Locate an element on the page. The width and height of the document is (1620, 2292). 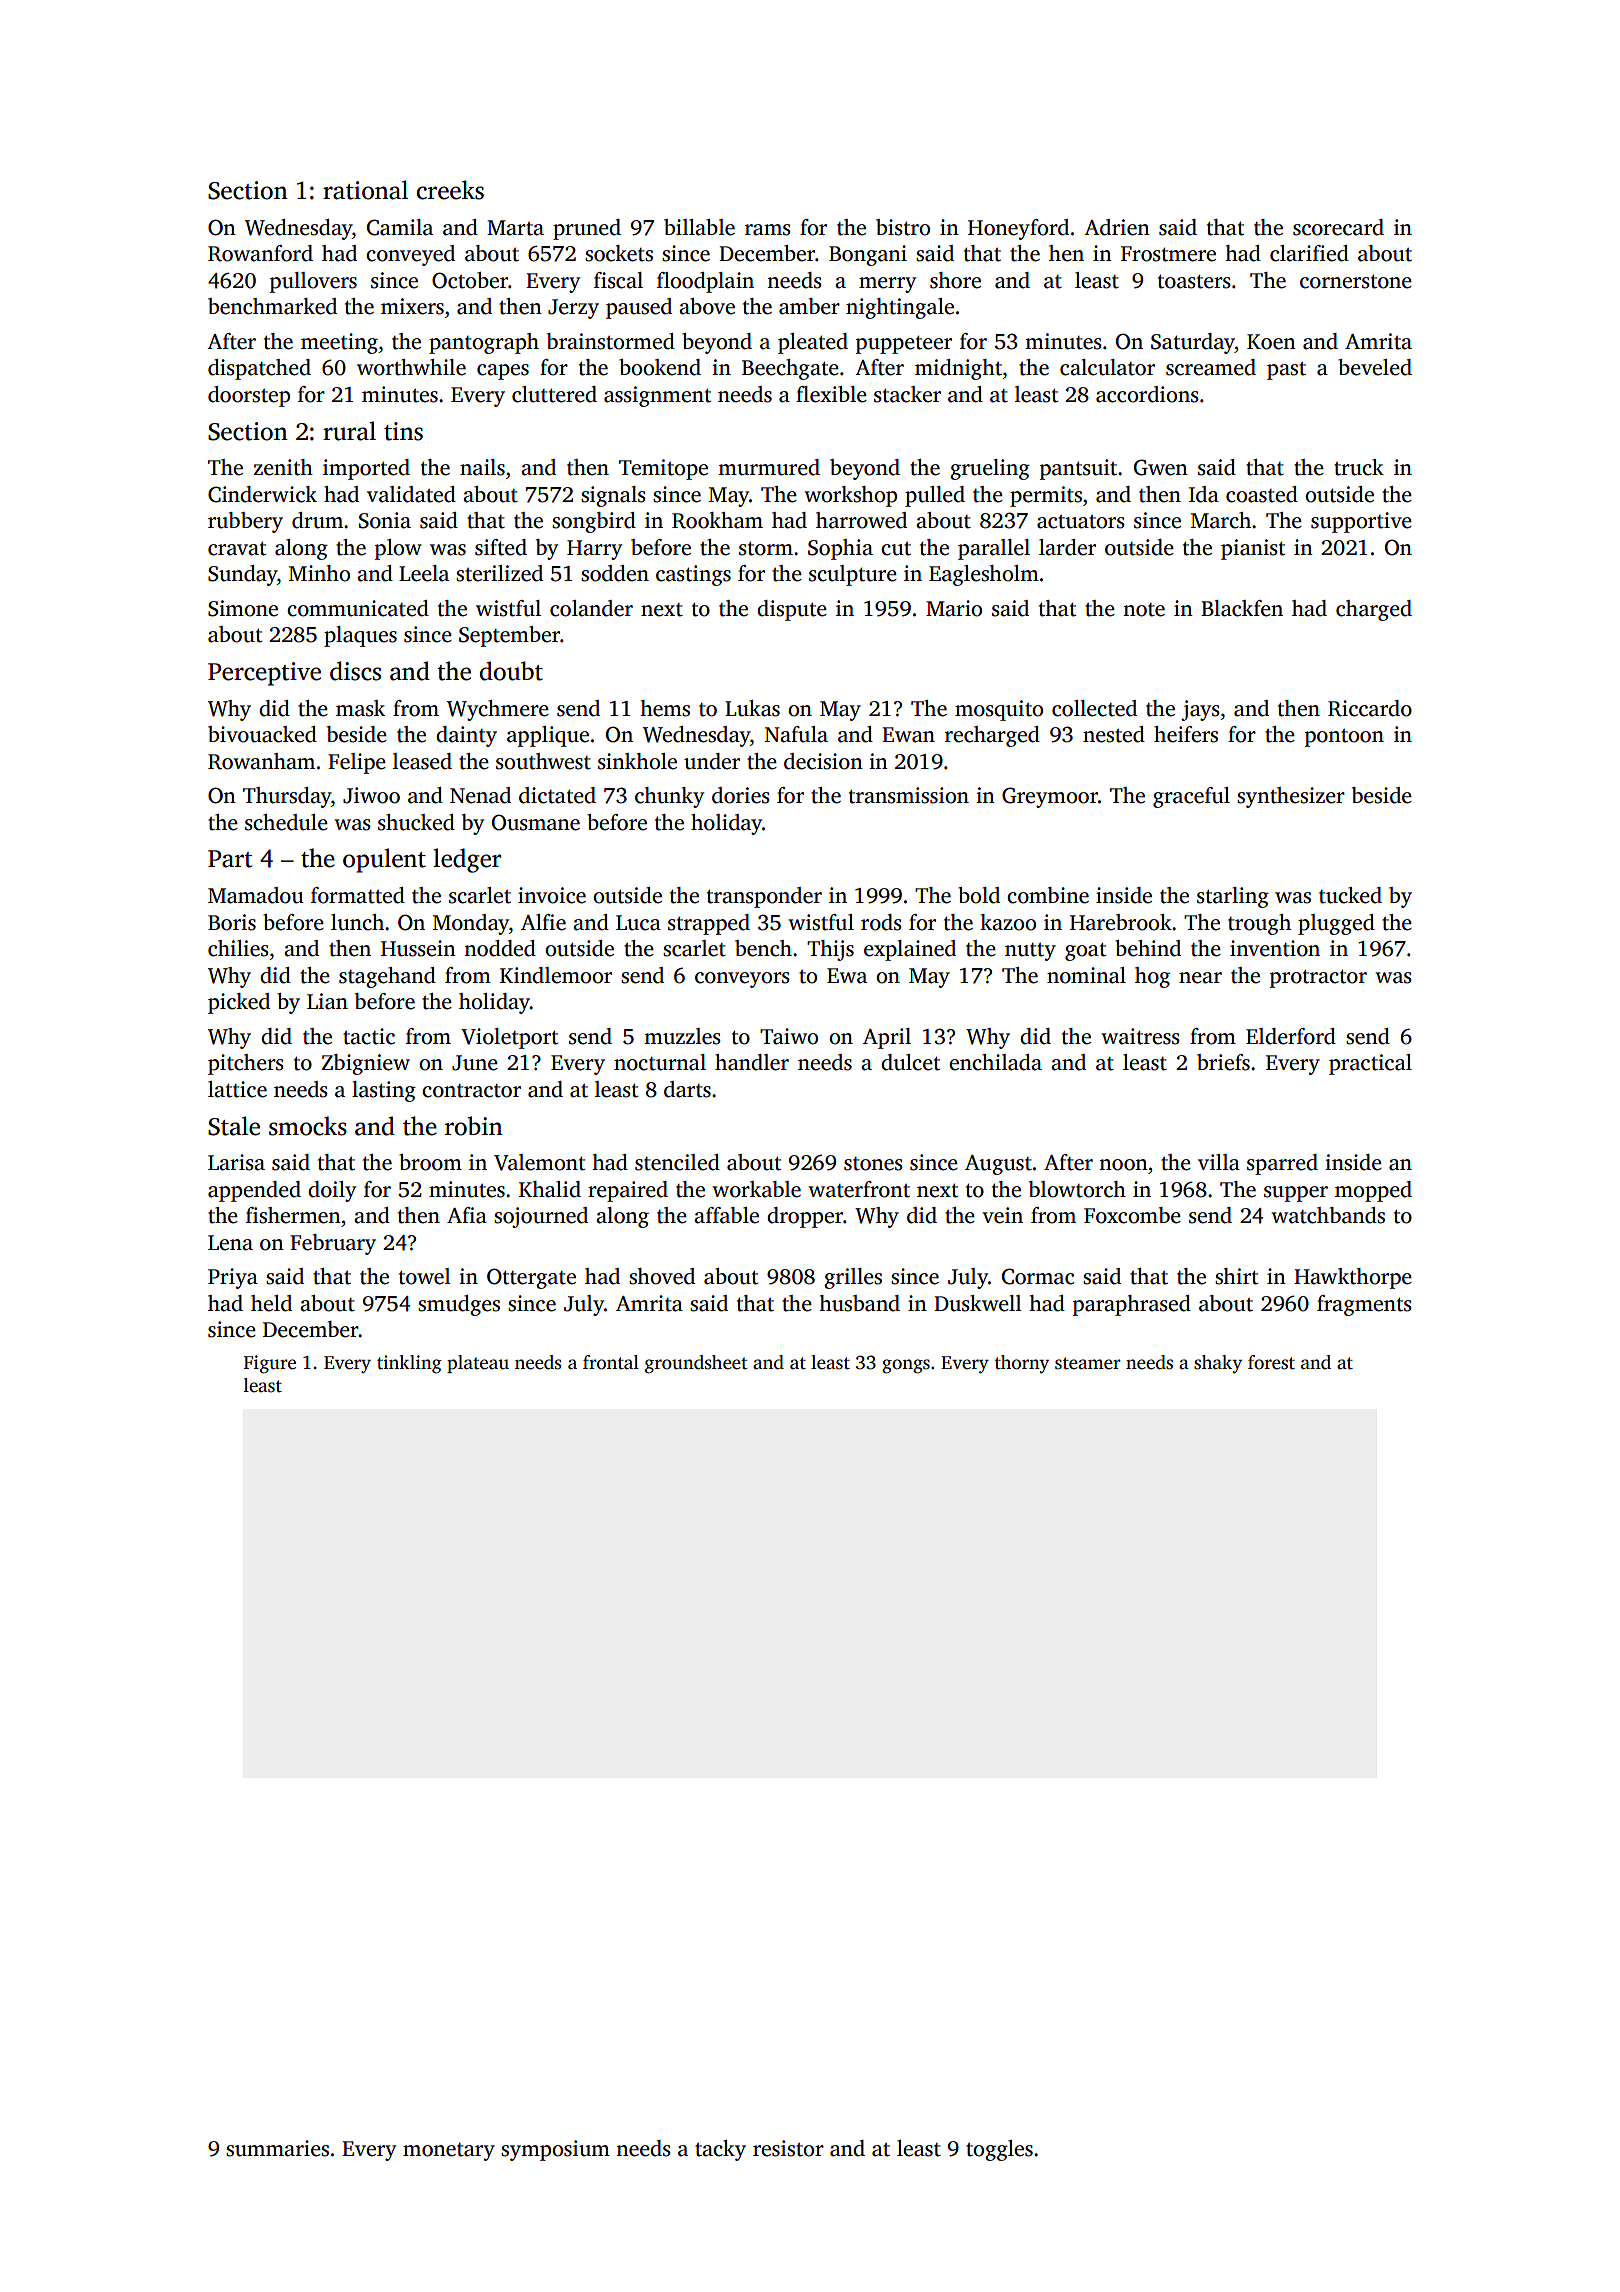
gongs is located at coordinates (906, 1366).
